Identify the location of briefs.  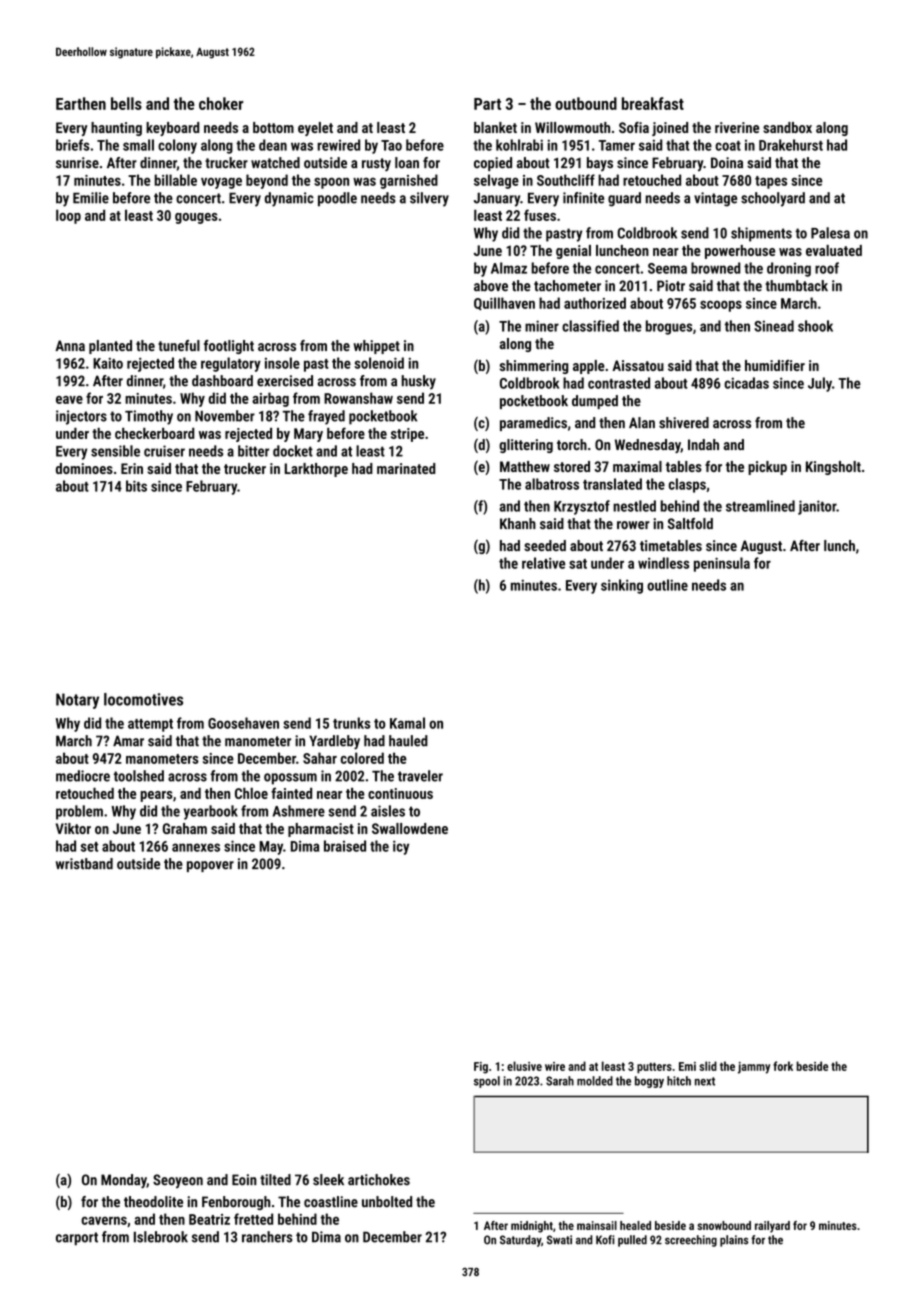
(73, 145).
